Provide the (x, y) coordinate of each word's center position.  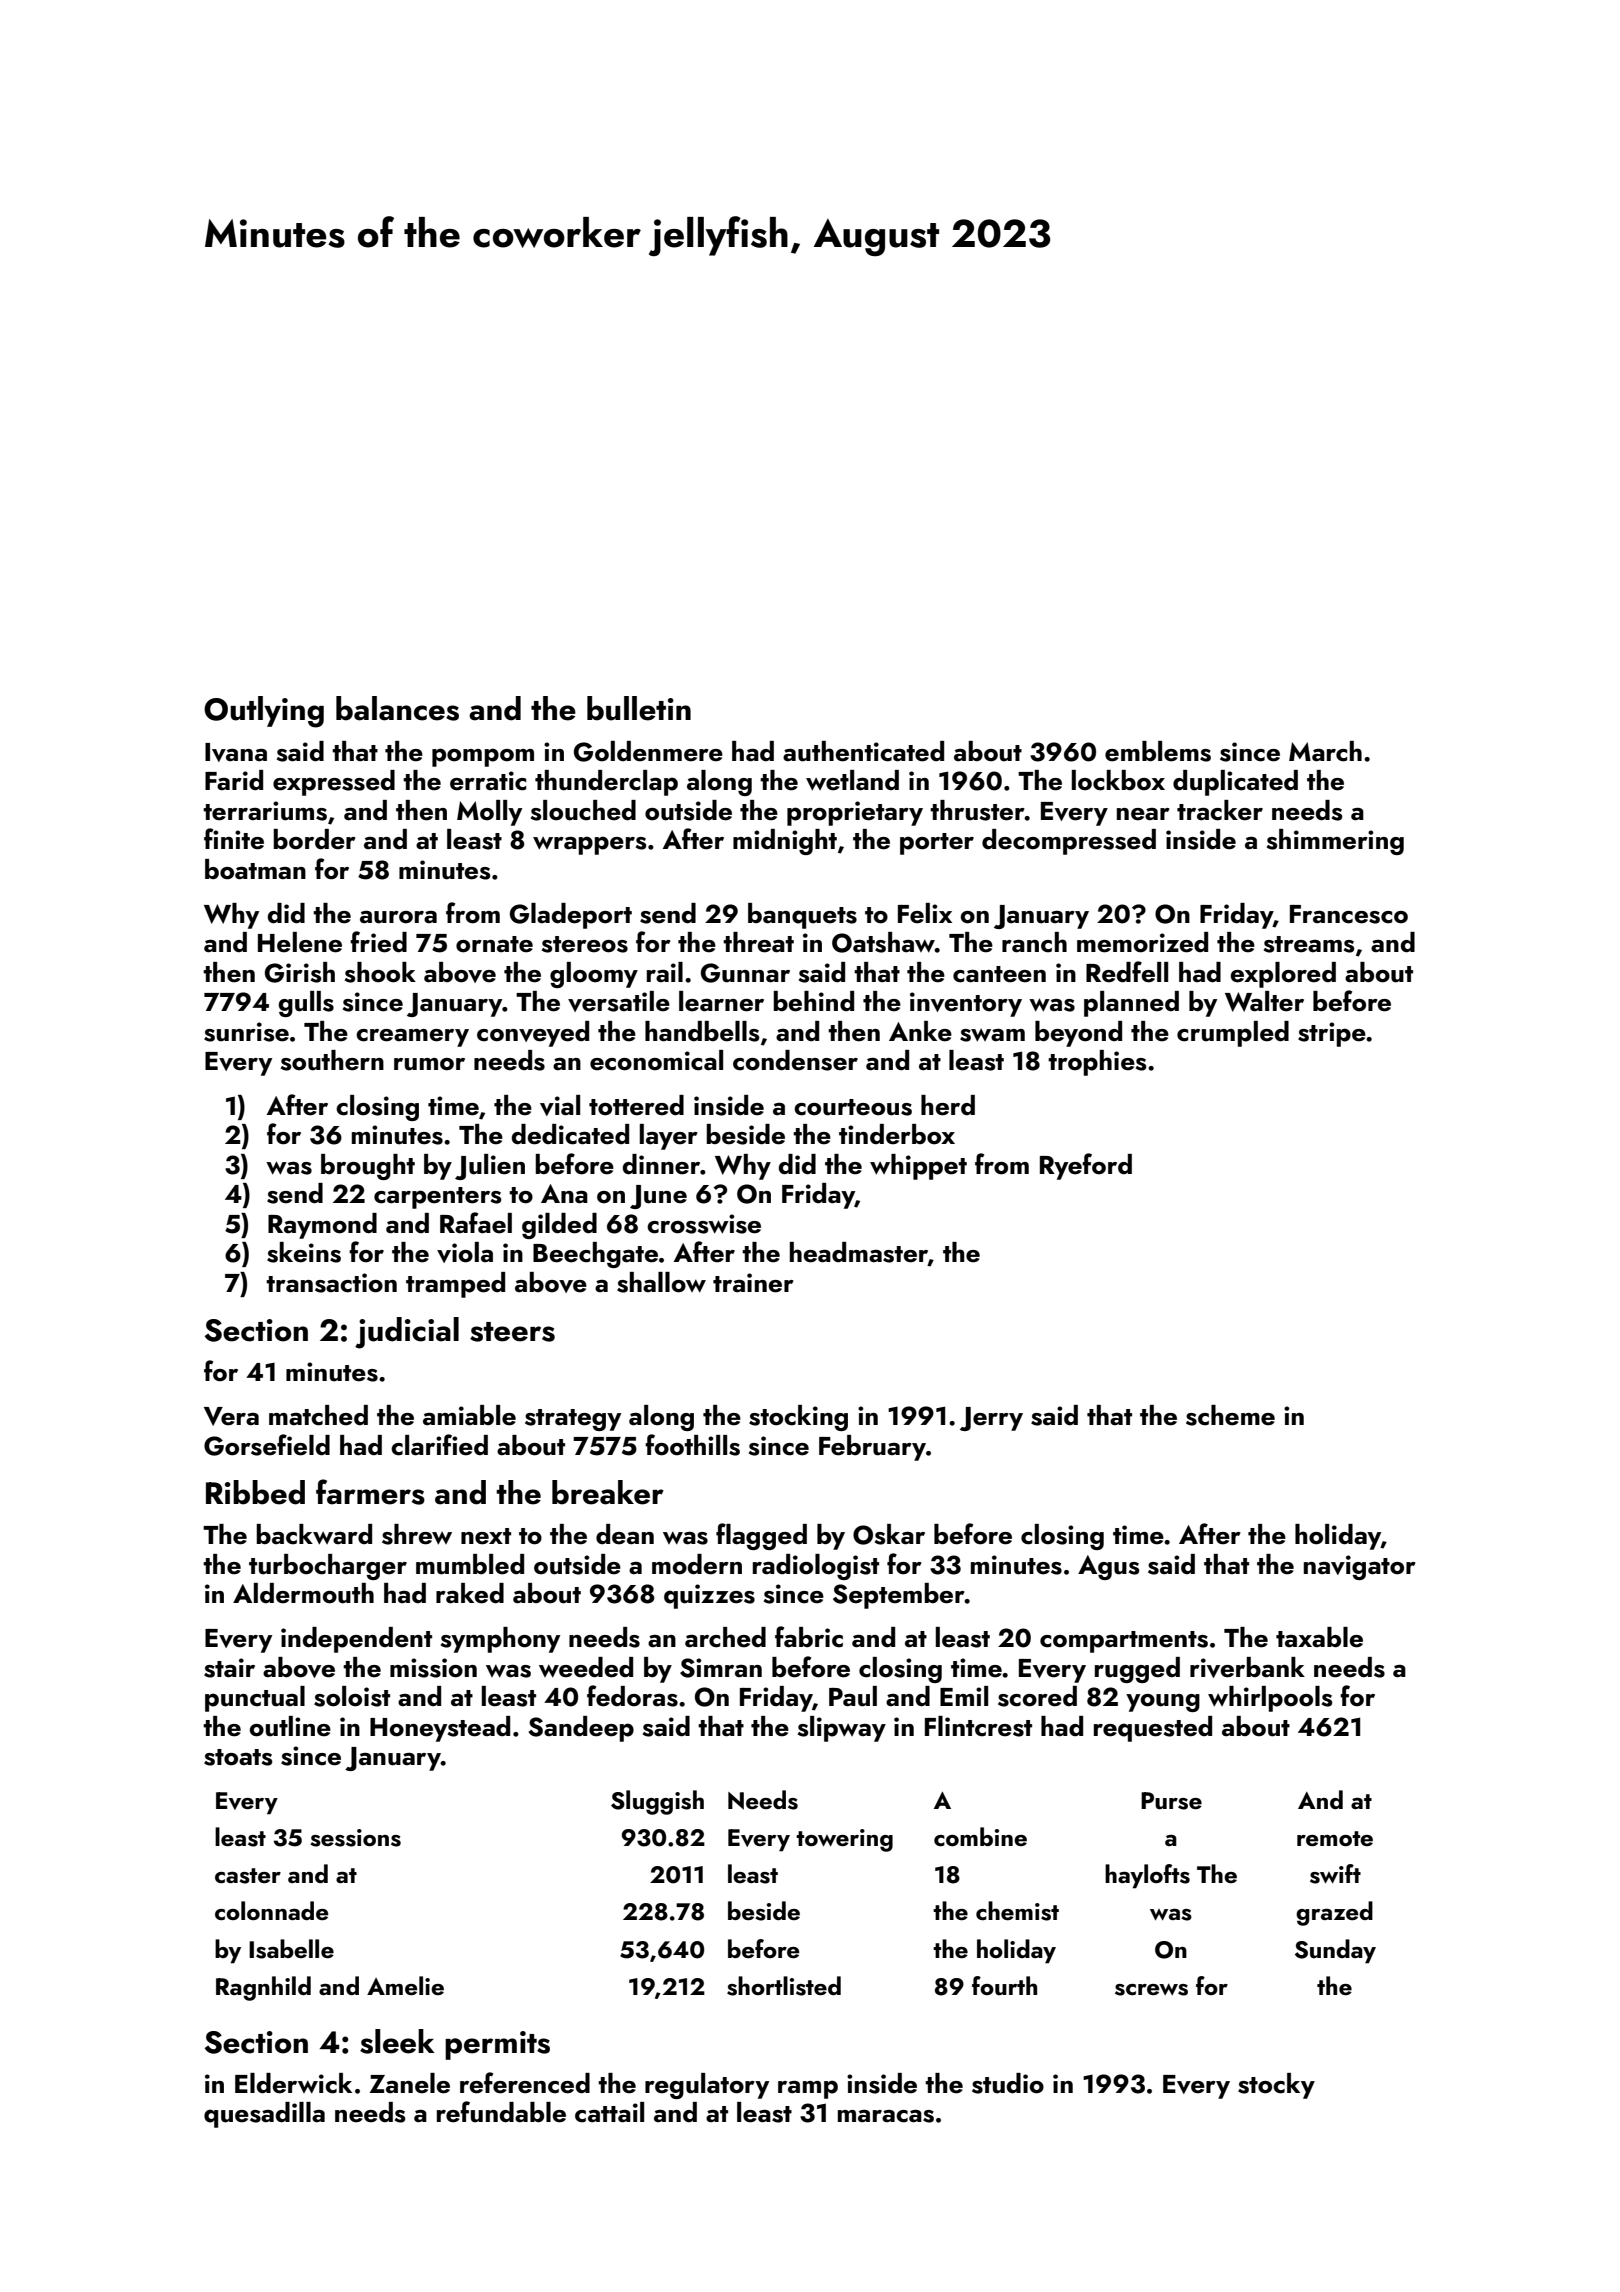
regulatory (707, 2086)
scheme (1230, 1415)
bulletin (639, 708)
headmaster (859, 1252)
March (1325, 751)
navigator (1360, 1567)
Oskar (889, 1534)
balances (397, 708)
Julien (490, 1167)
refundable (501, 2112)
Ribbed (255, 1492)
